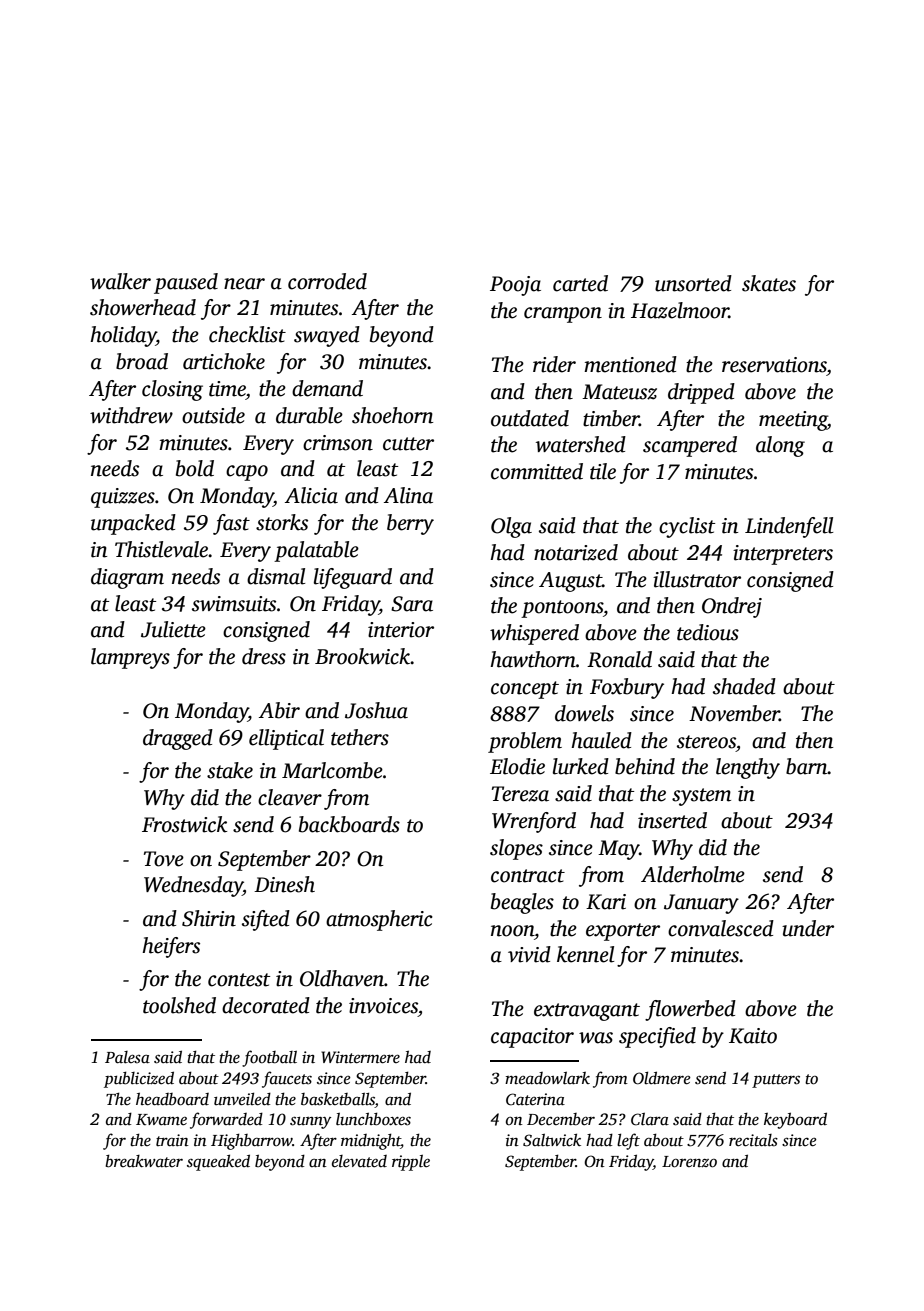 This page has height=1311, width=924. What do you see at coordinates (327, 336) in the page?
I see `swayed` at bounding box center [327, 336].
